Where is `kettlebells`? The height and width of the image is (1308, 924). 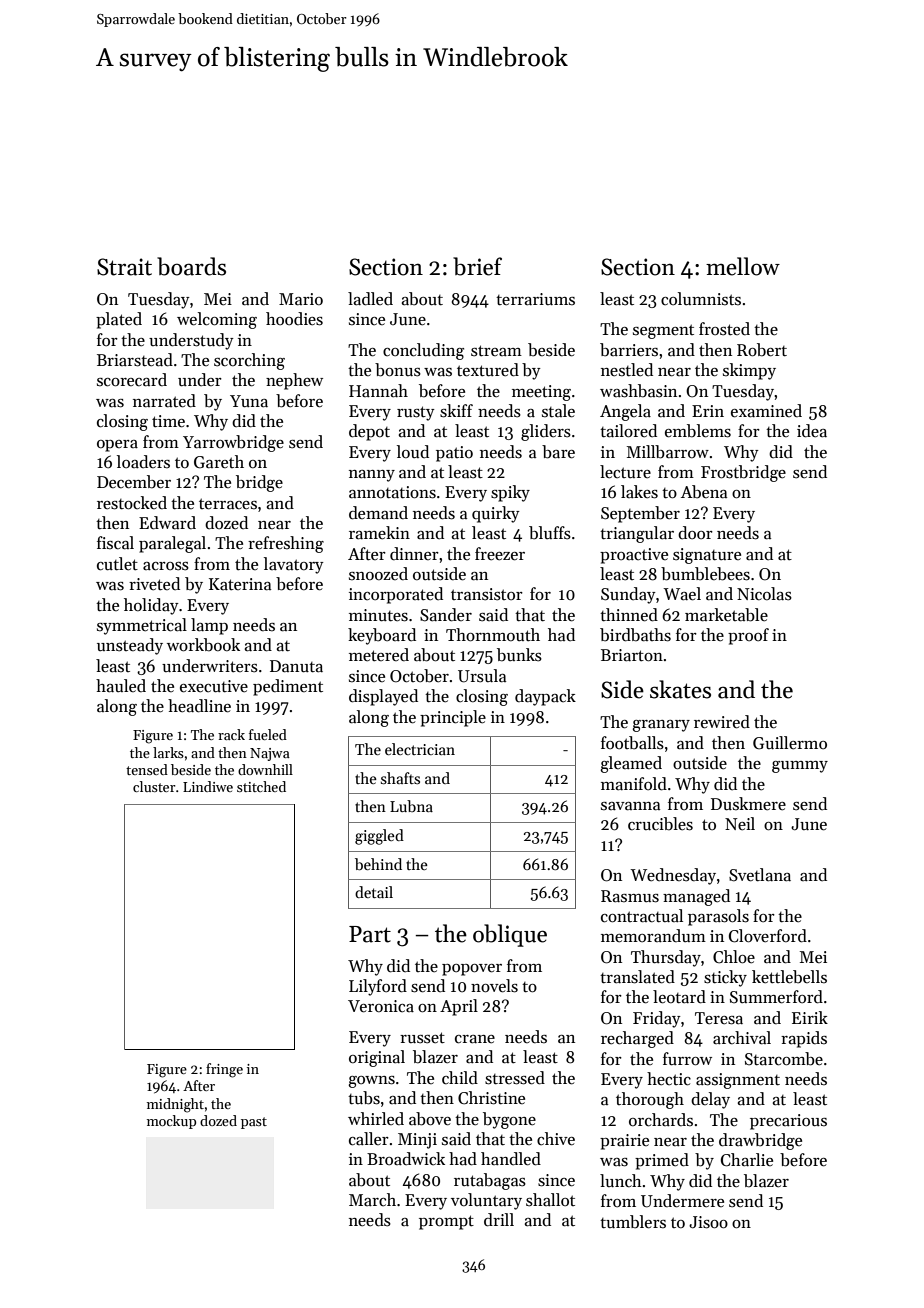 kettlebells is located at coordinates (789, 977).
